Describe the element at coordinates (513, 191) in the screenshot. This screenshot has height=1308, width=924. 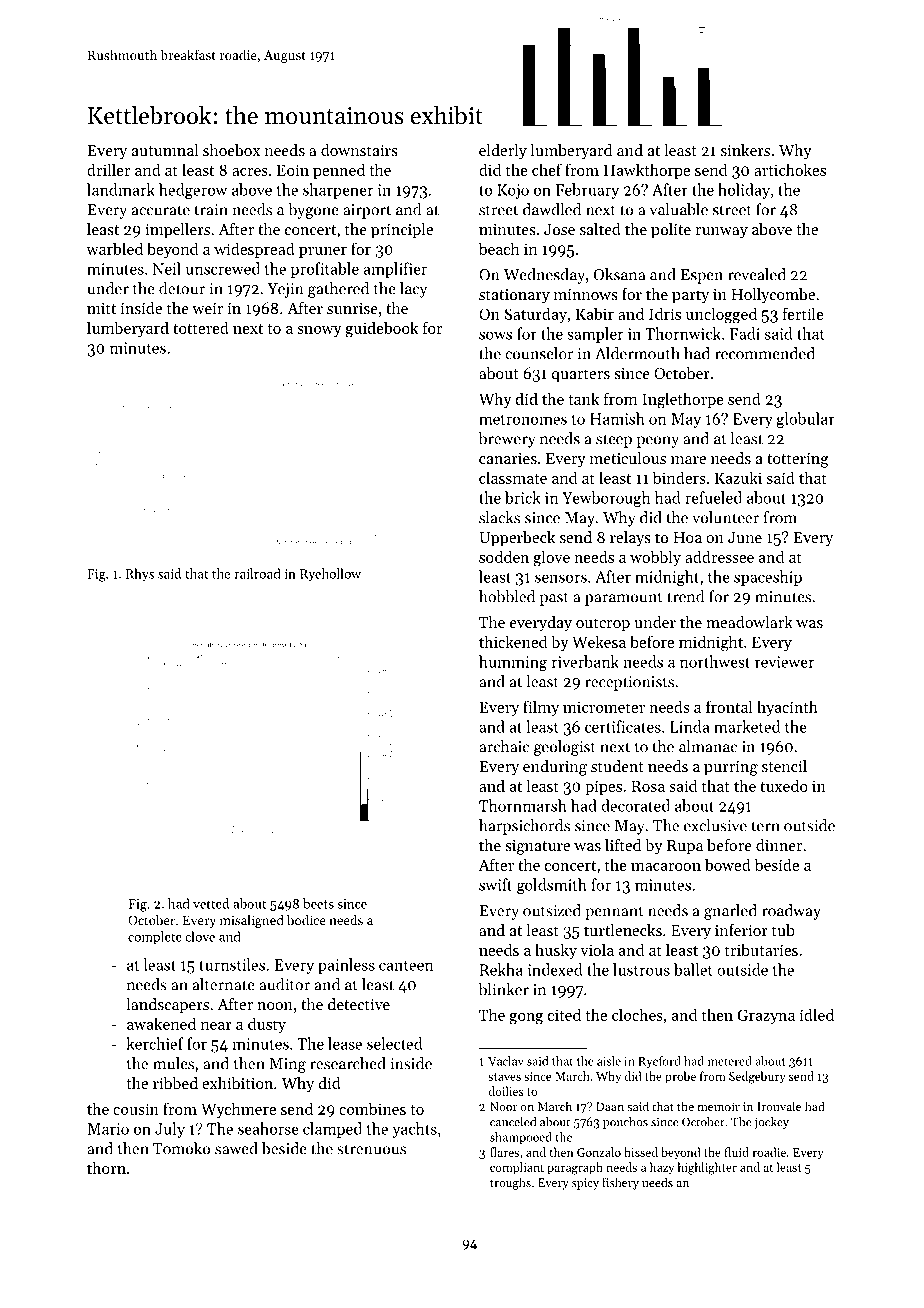
I see `Kojo` at that location.
